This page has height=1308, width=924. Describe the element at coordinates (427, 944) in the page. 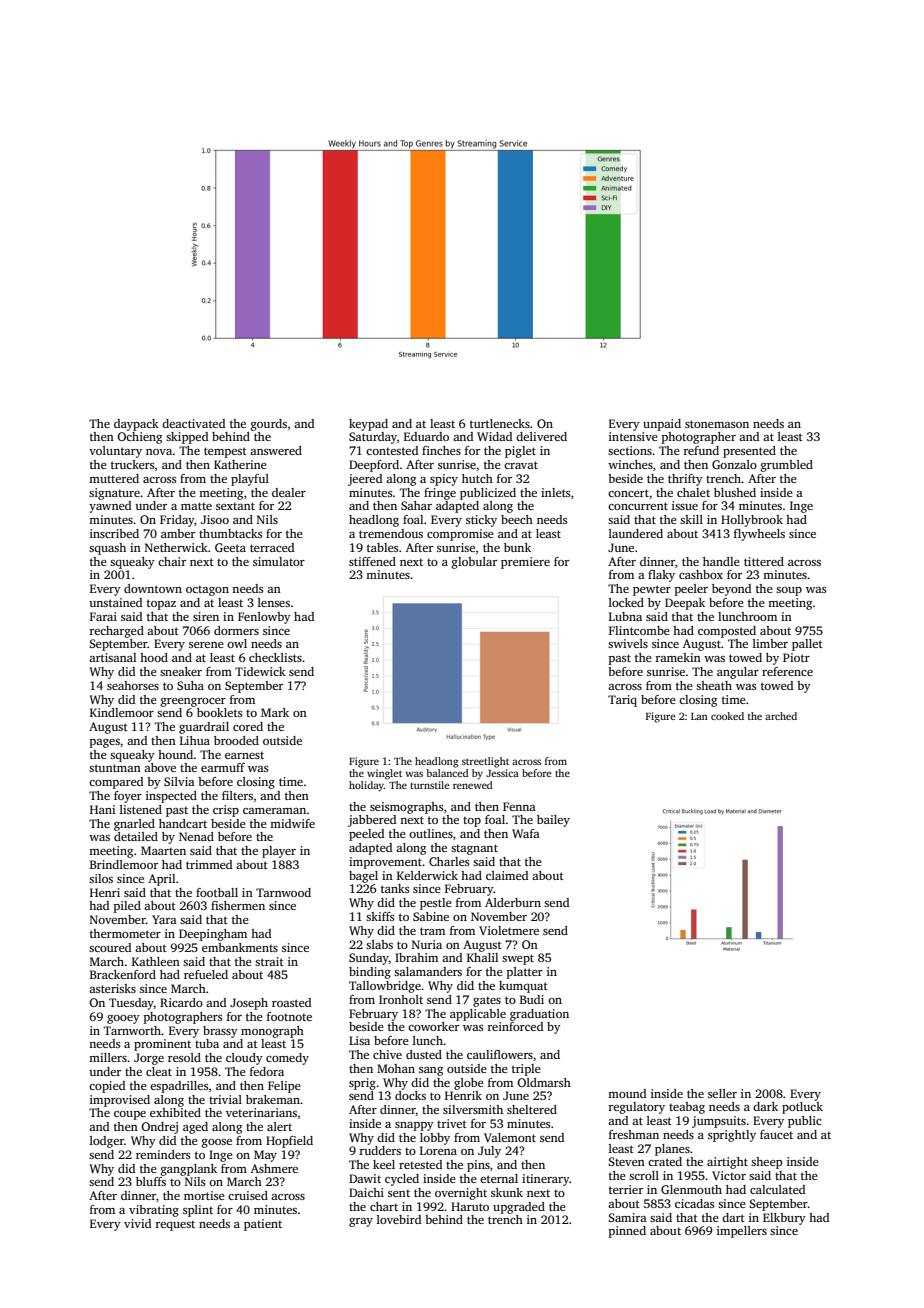

I see `Nuria` at that location.
